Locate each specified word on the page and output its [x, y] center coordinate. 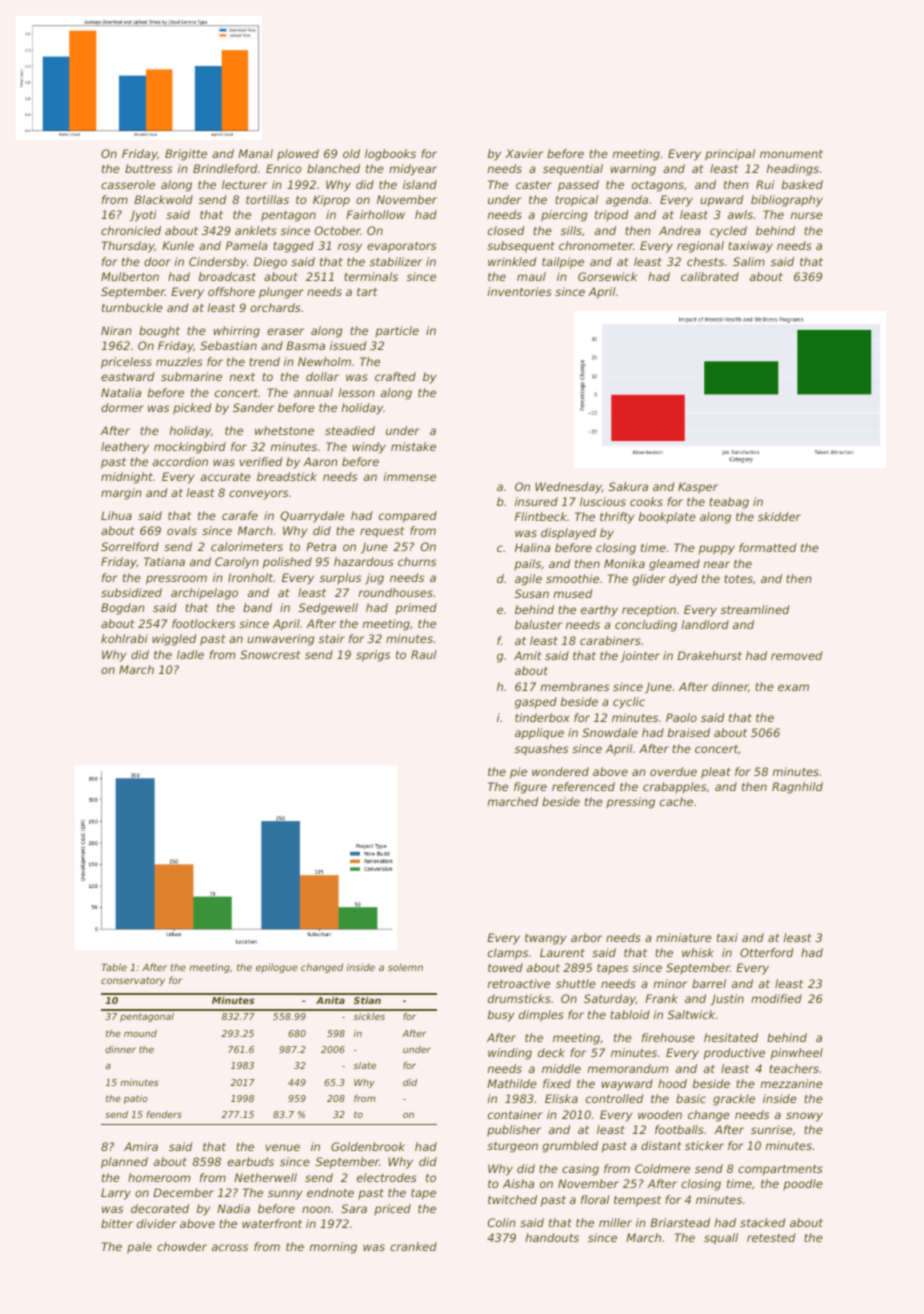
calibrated [710, 276]
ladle [190, 654]
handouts [552, 1237]
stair [332, 638]
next [242, 377]
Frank [661, 998]
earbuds [251, 1161]
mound [140, 1033]
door [157, 261]
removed [797, 655]
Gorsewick [607, 276]
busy [501, 1016]
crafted [395, 376]
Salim [749, 261]
